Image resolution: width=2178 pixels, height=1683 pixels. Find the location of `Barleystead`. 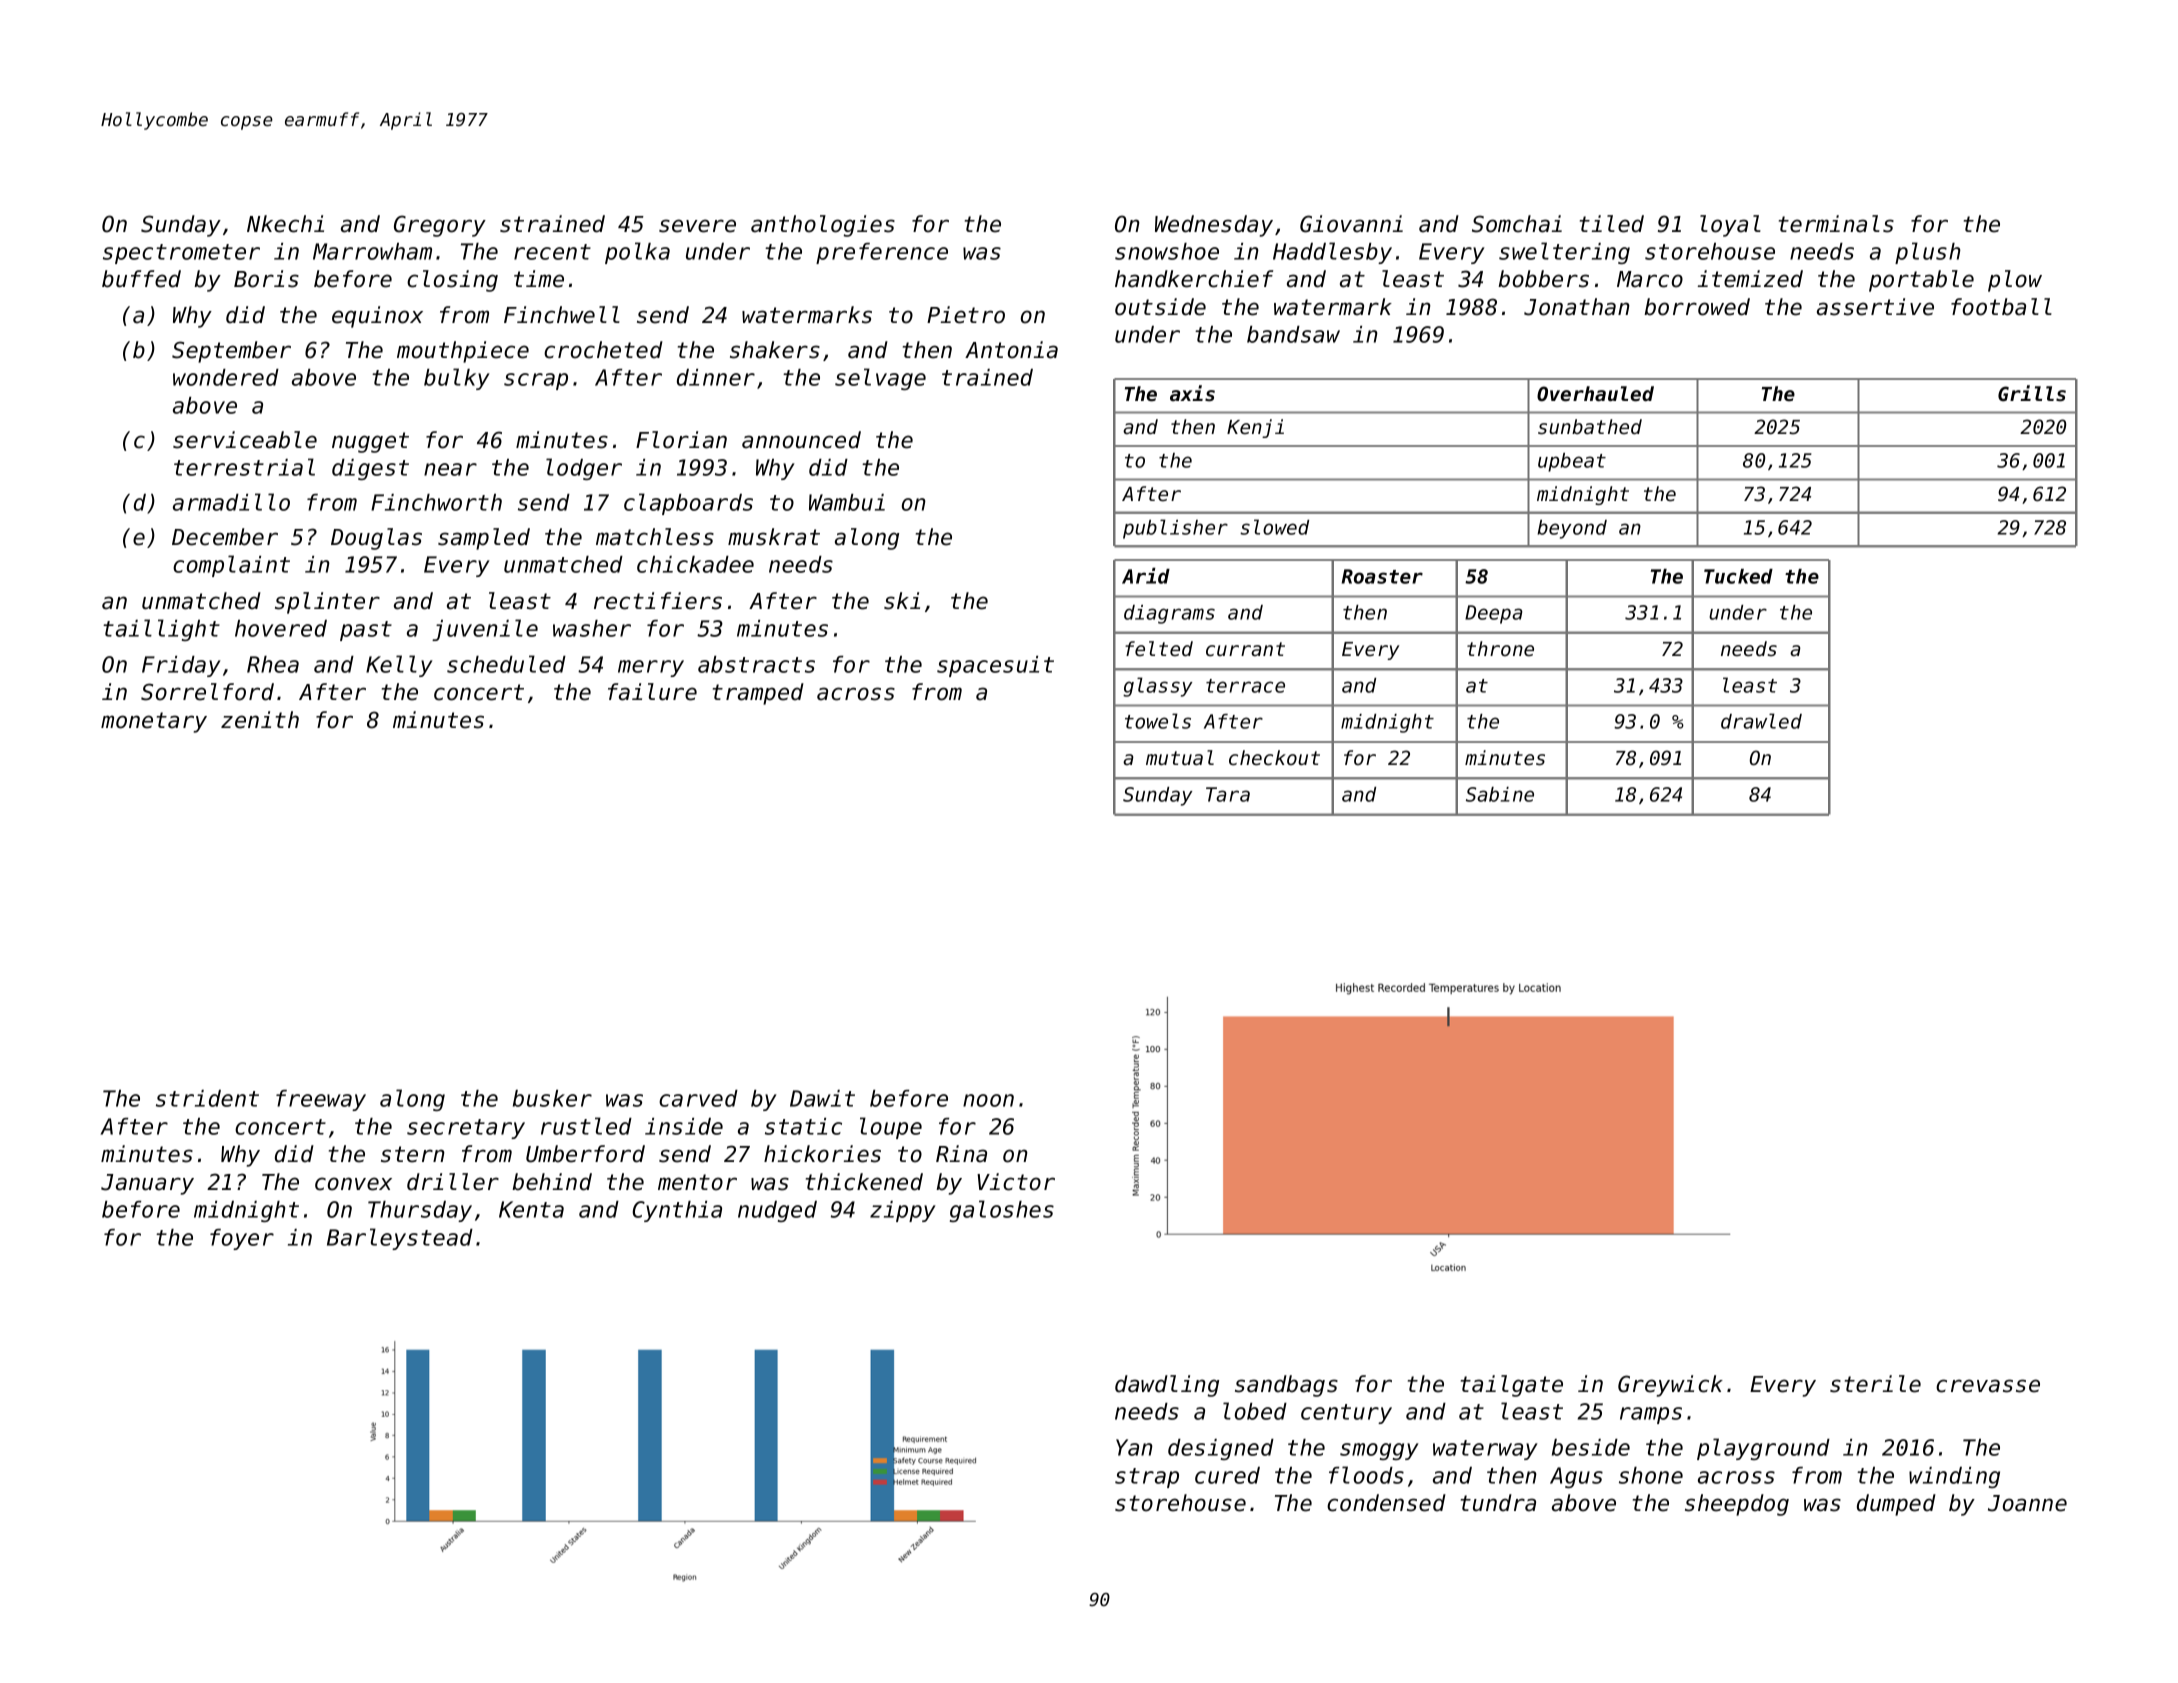

Barleystead is located at coordinates (400, 1239).
